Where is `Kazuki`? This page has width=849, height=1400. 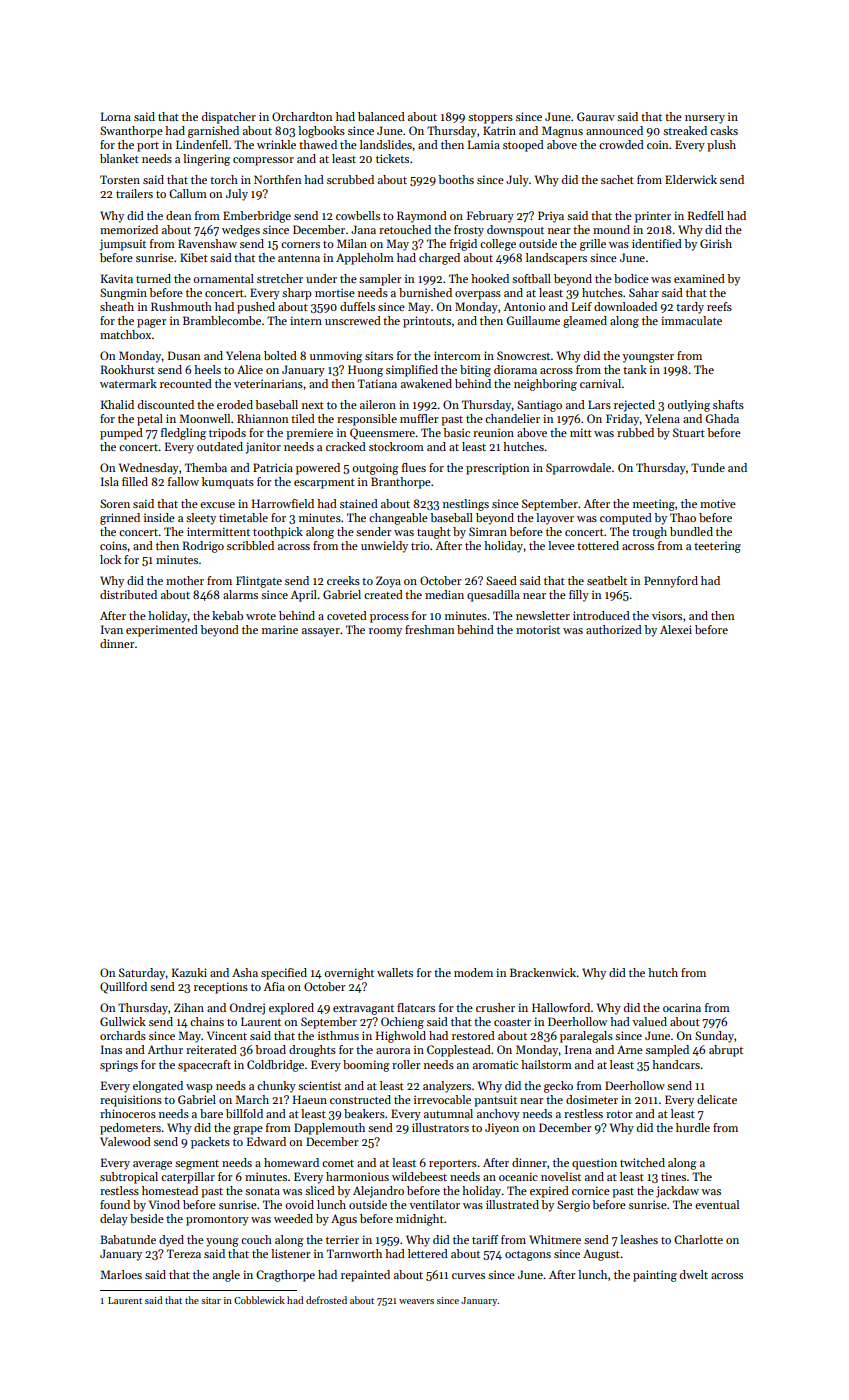
Kazuki is located at coordinates (189, 972).
